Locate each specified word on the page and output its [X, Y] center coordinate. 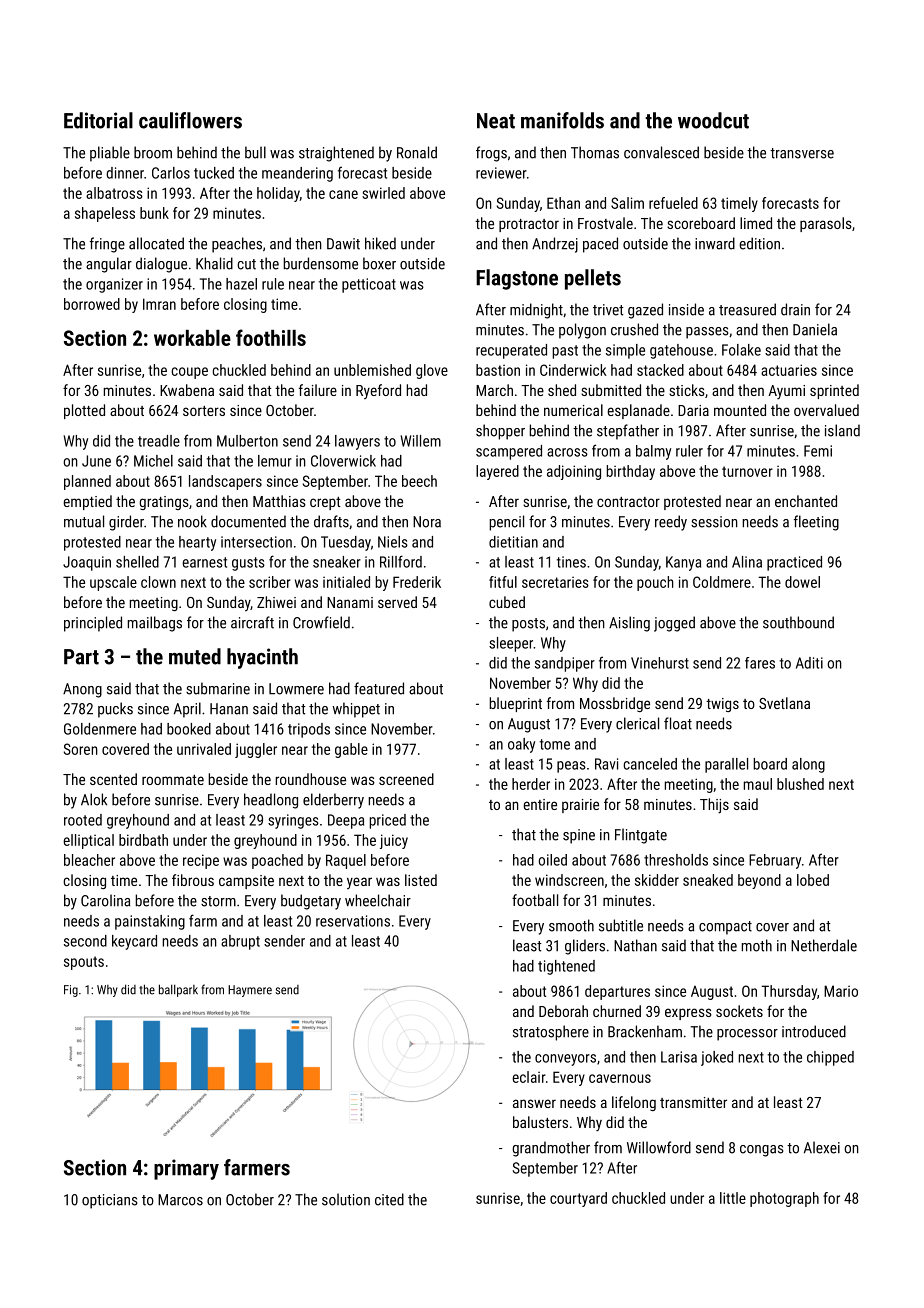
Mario [841, 991]
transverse [802, 153]
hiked [380, 243]
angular [109, 265]
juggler [256, 750]
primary [186, 1169]
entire [540, 804]
